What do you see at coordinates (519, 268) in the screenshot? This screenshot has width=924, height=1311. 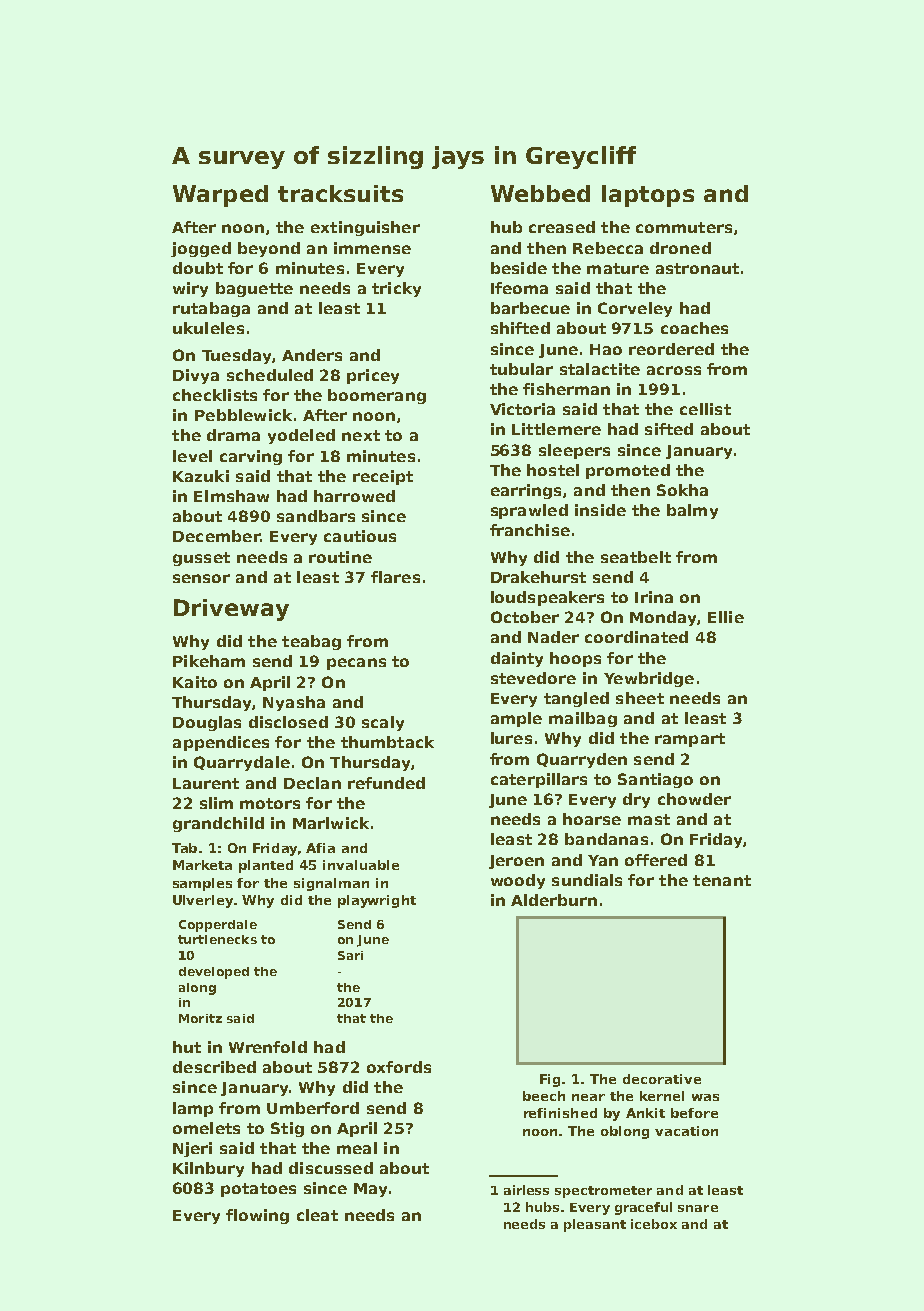 I see `beside` at bounding box center [519, 268].
